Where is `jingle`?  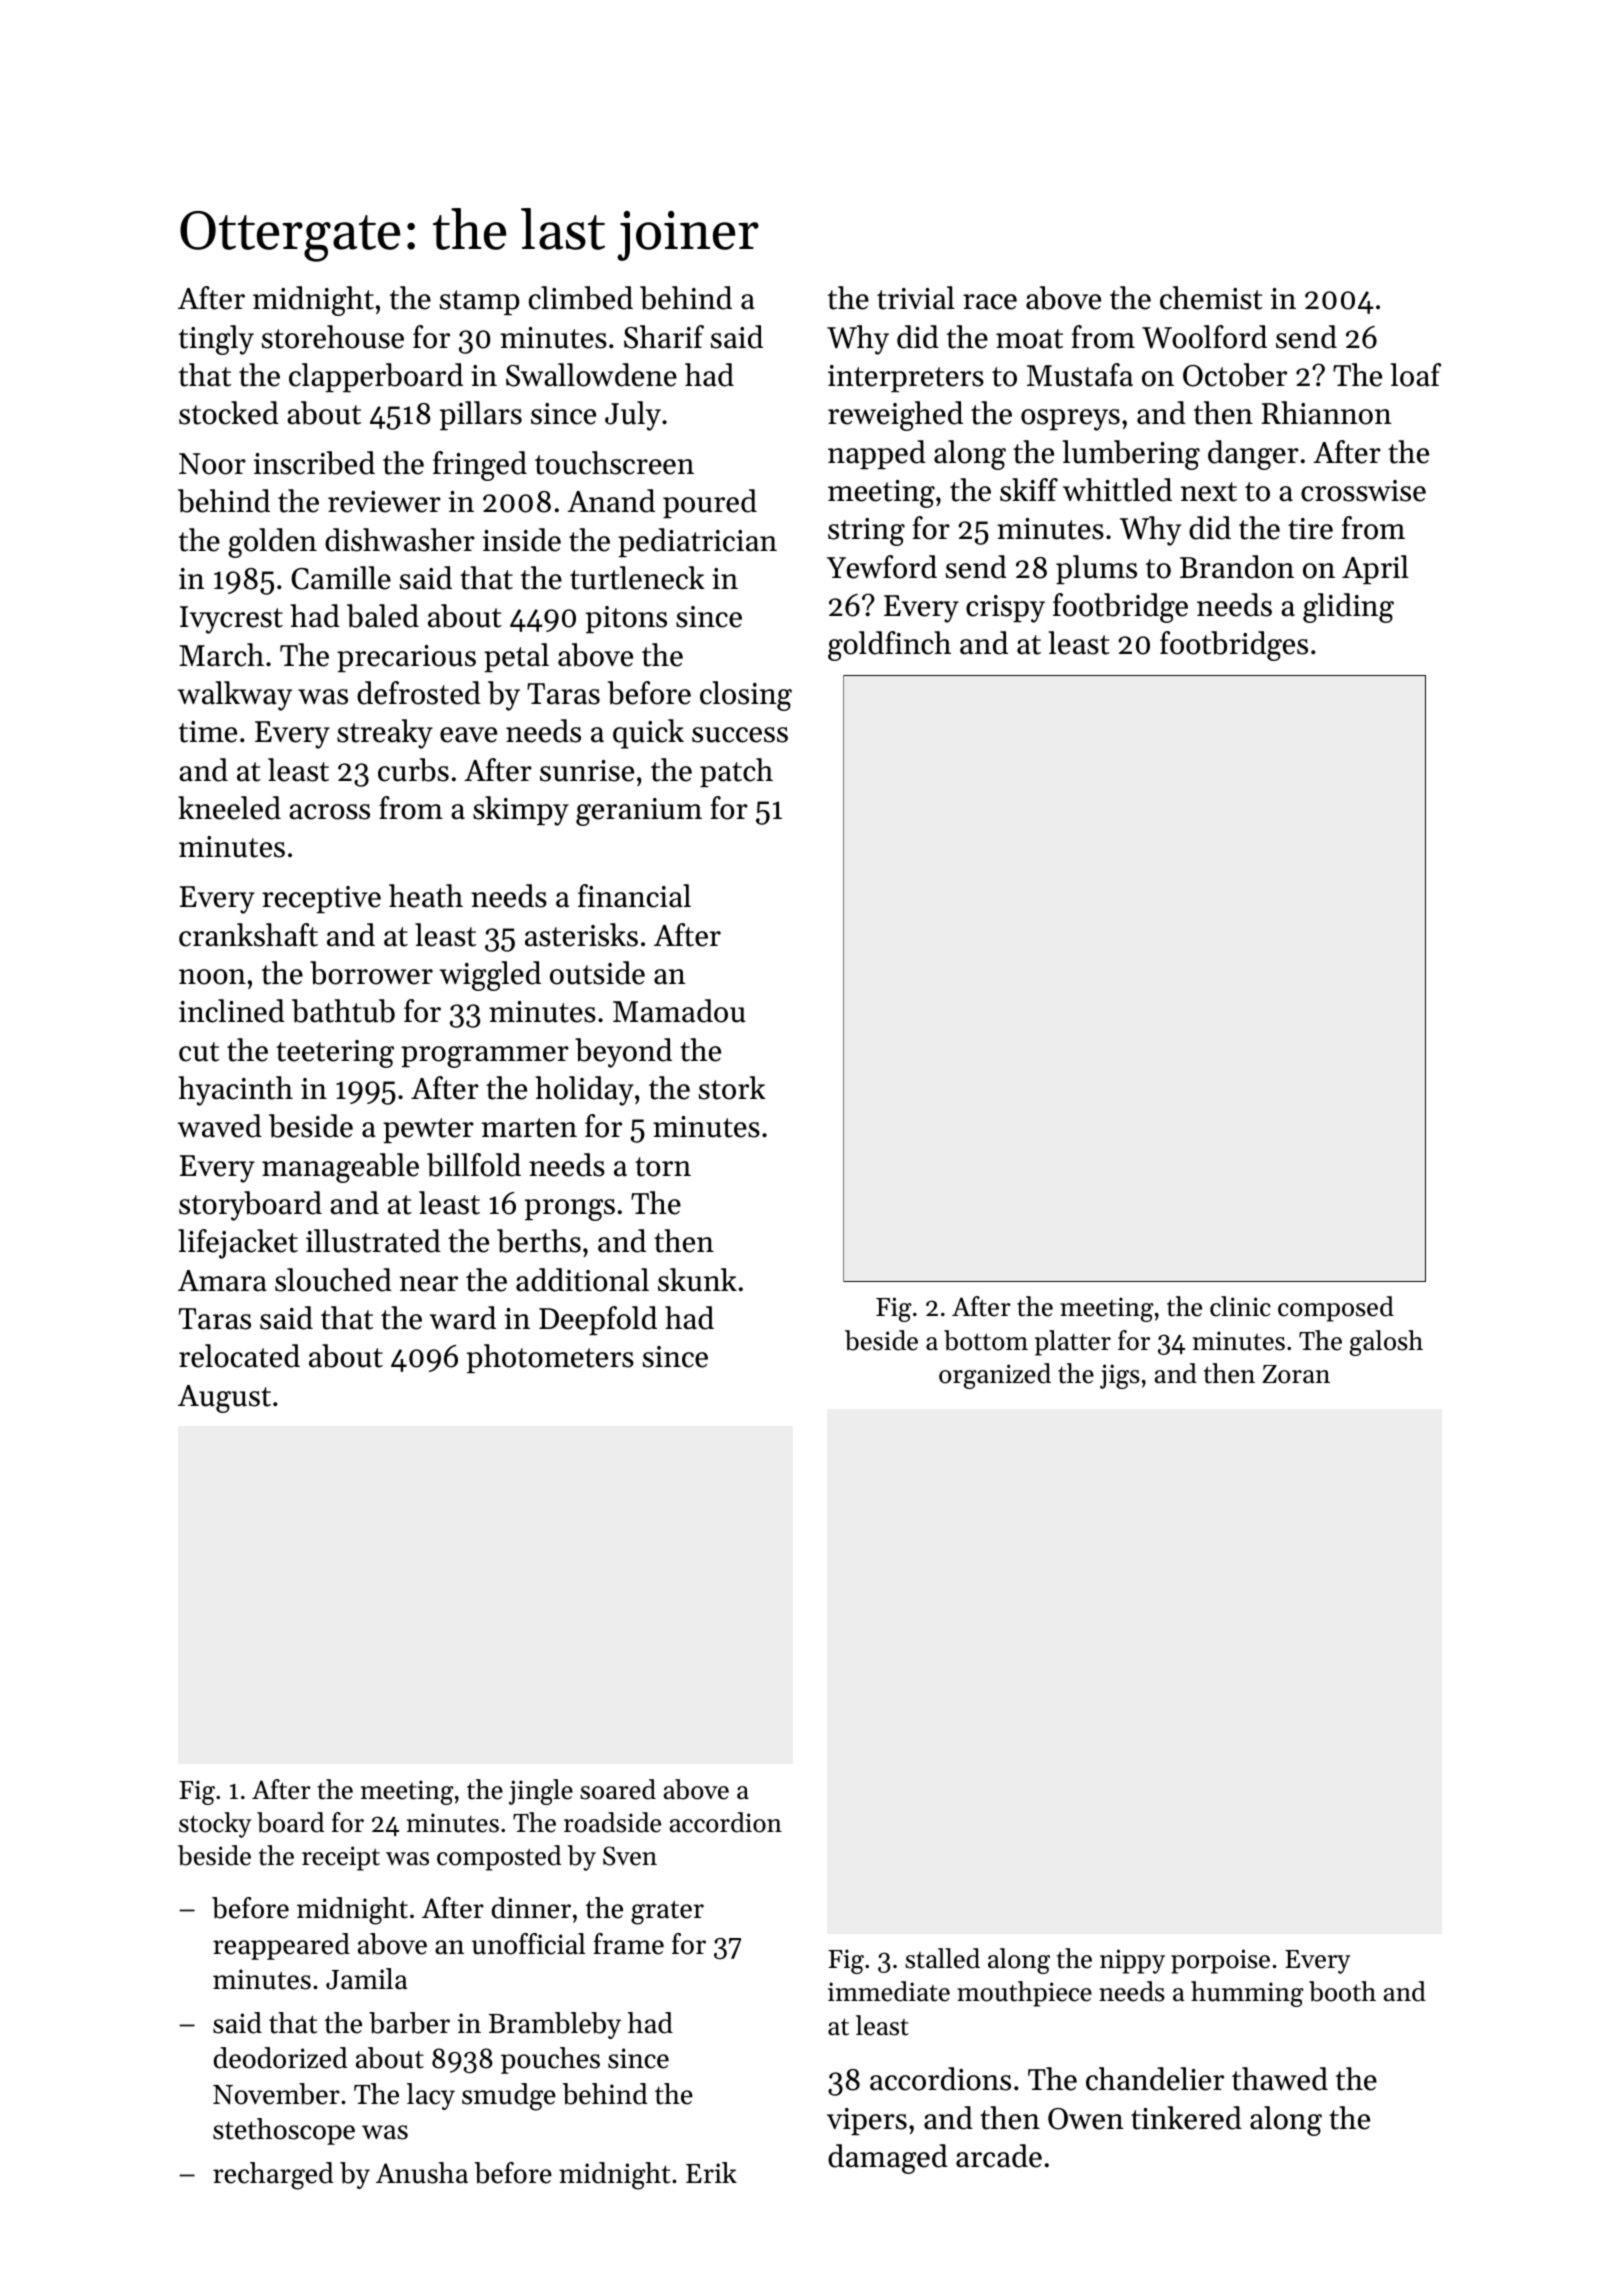 jingle is located at coordinates (541, 1792).
